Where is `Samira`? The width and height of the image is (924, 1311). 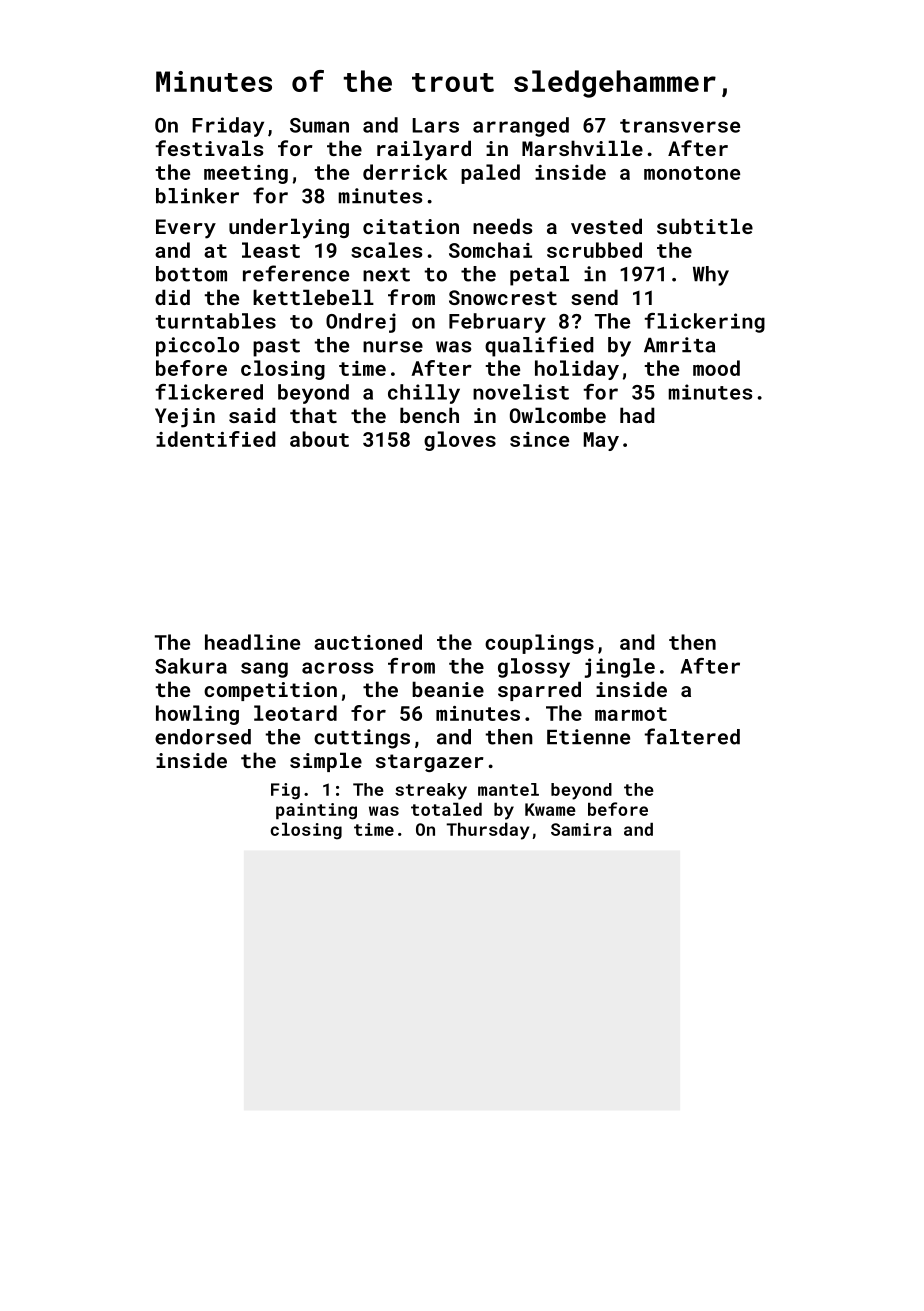 Samira is located at coordinates (581, 829).
